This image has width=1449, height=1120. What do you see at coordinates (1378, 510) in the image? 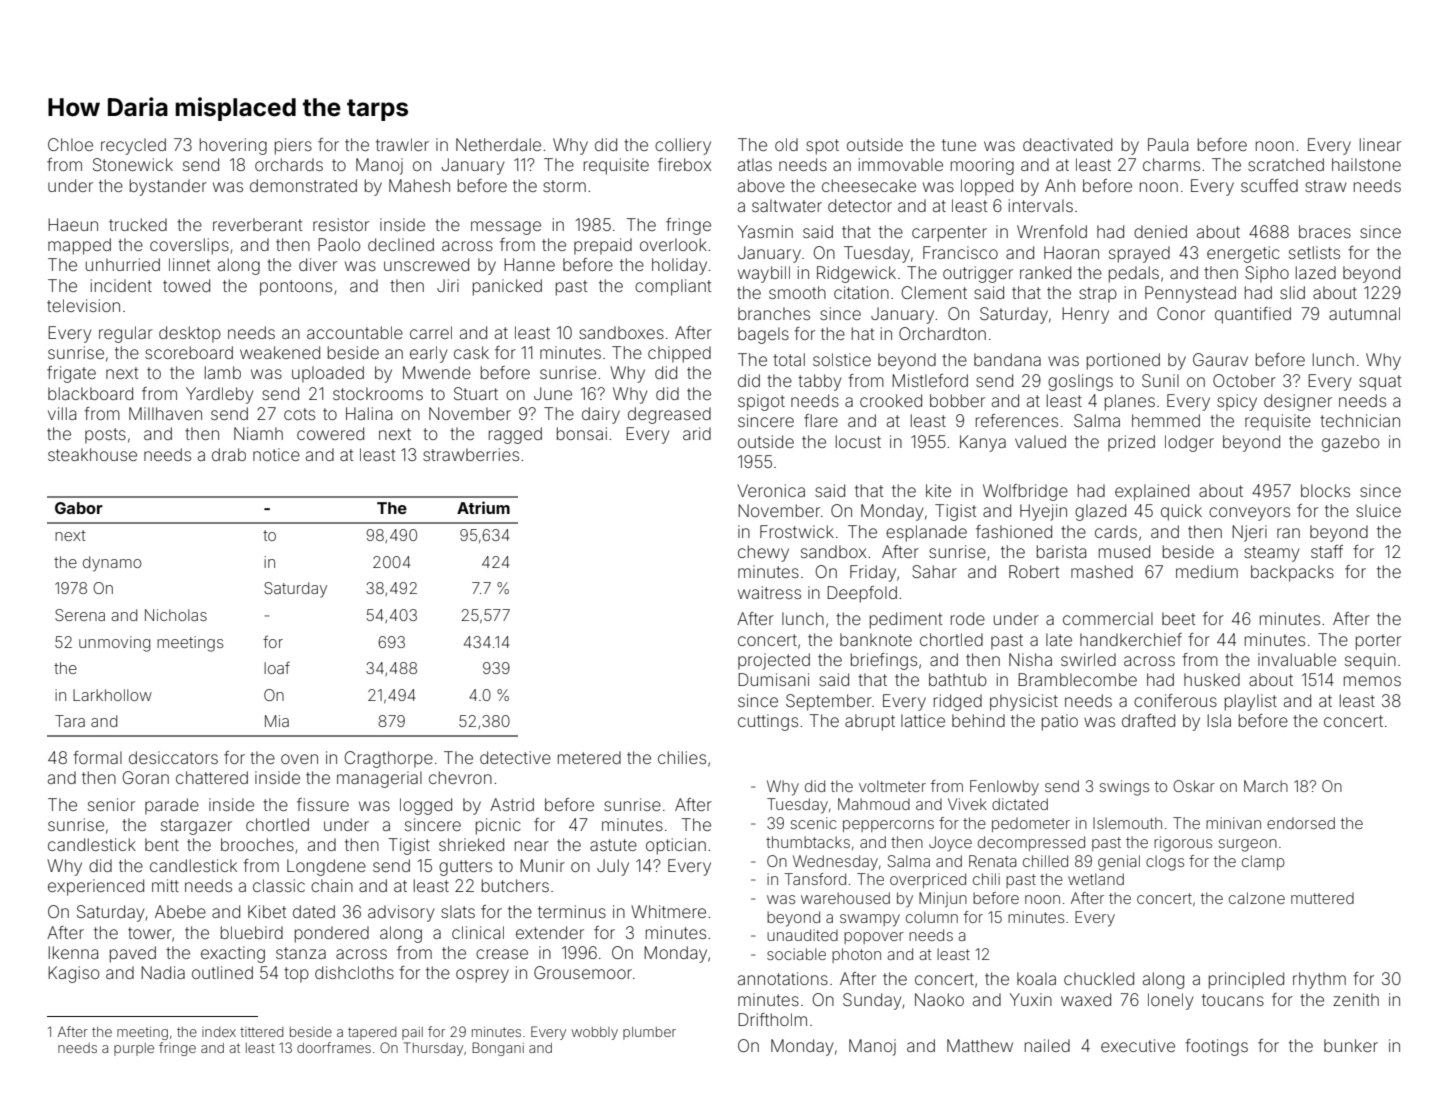
I see `sluice` at bounding box center [1378, 510].
